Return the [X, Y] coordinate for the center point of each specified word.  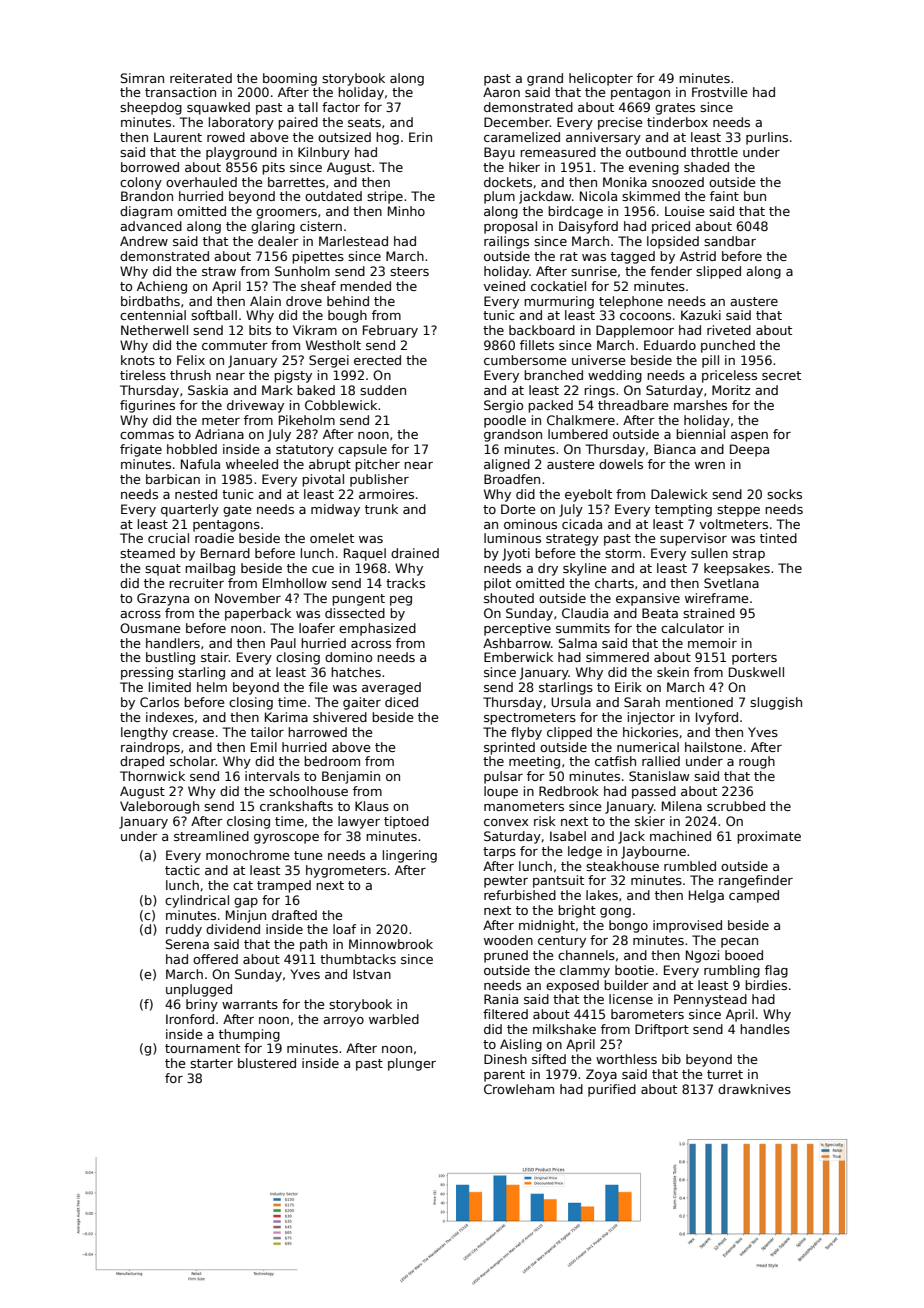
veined [504, 286]
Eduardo [670, 345]
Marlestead [353, 241]
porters [754, 659]
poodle [505, 421]
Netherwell [154, 330]
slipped [718, 272]
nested [196, 494]
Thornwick [152, 776]
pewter [506, 882]
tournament [202, 1048]
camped [754, 896]
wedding [615, 376]
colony [141, 183]
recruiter [196, 583]
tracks [405, 583]
